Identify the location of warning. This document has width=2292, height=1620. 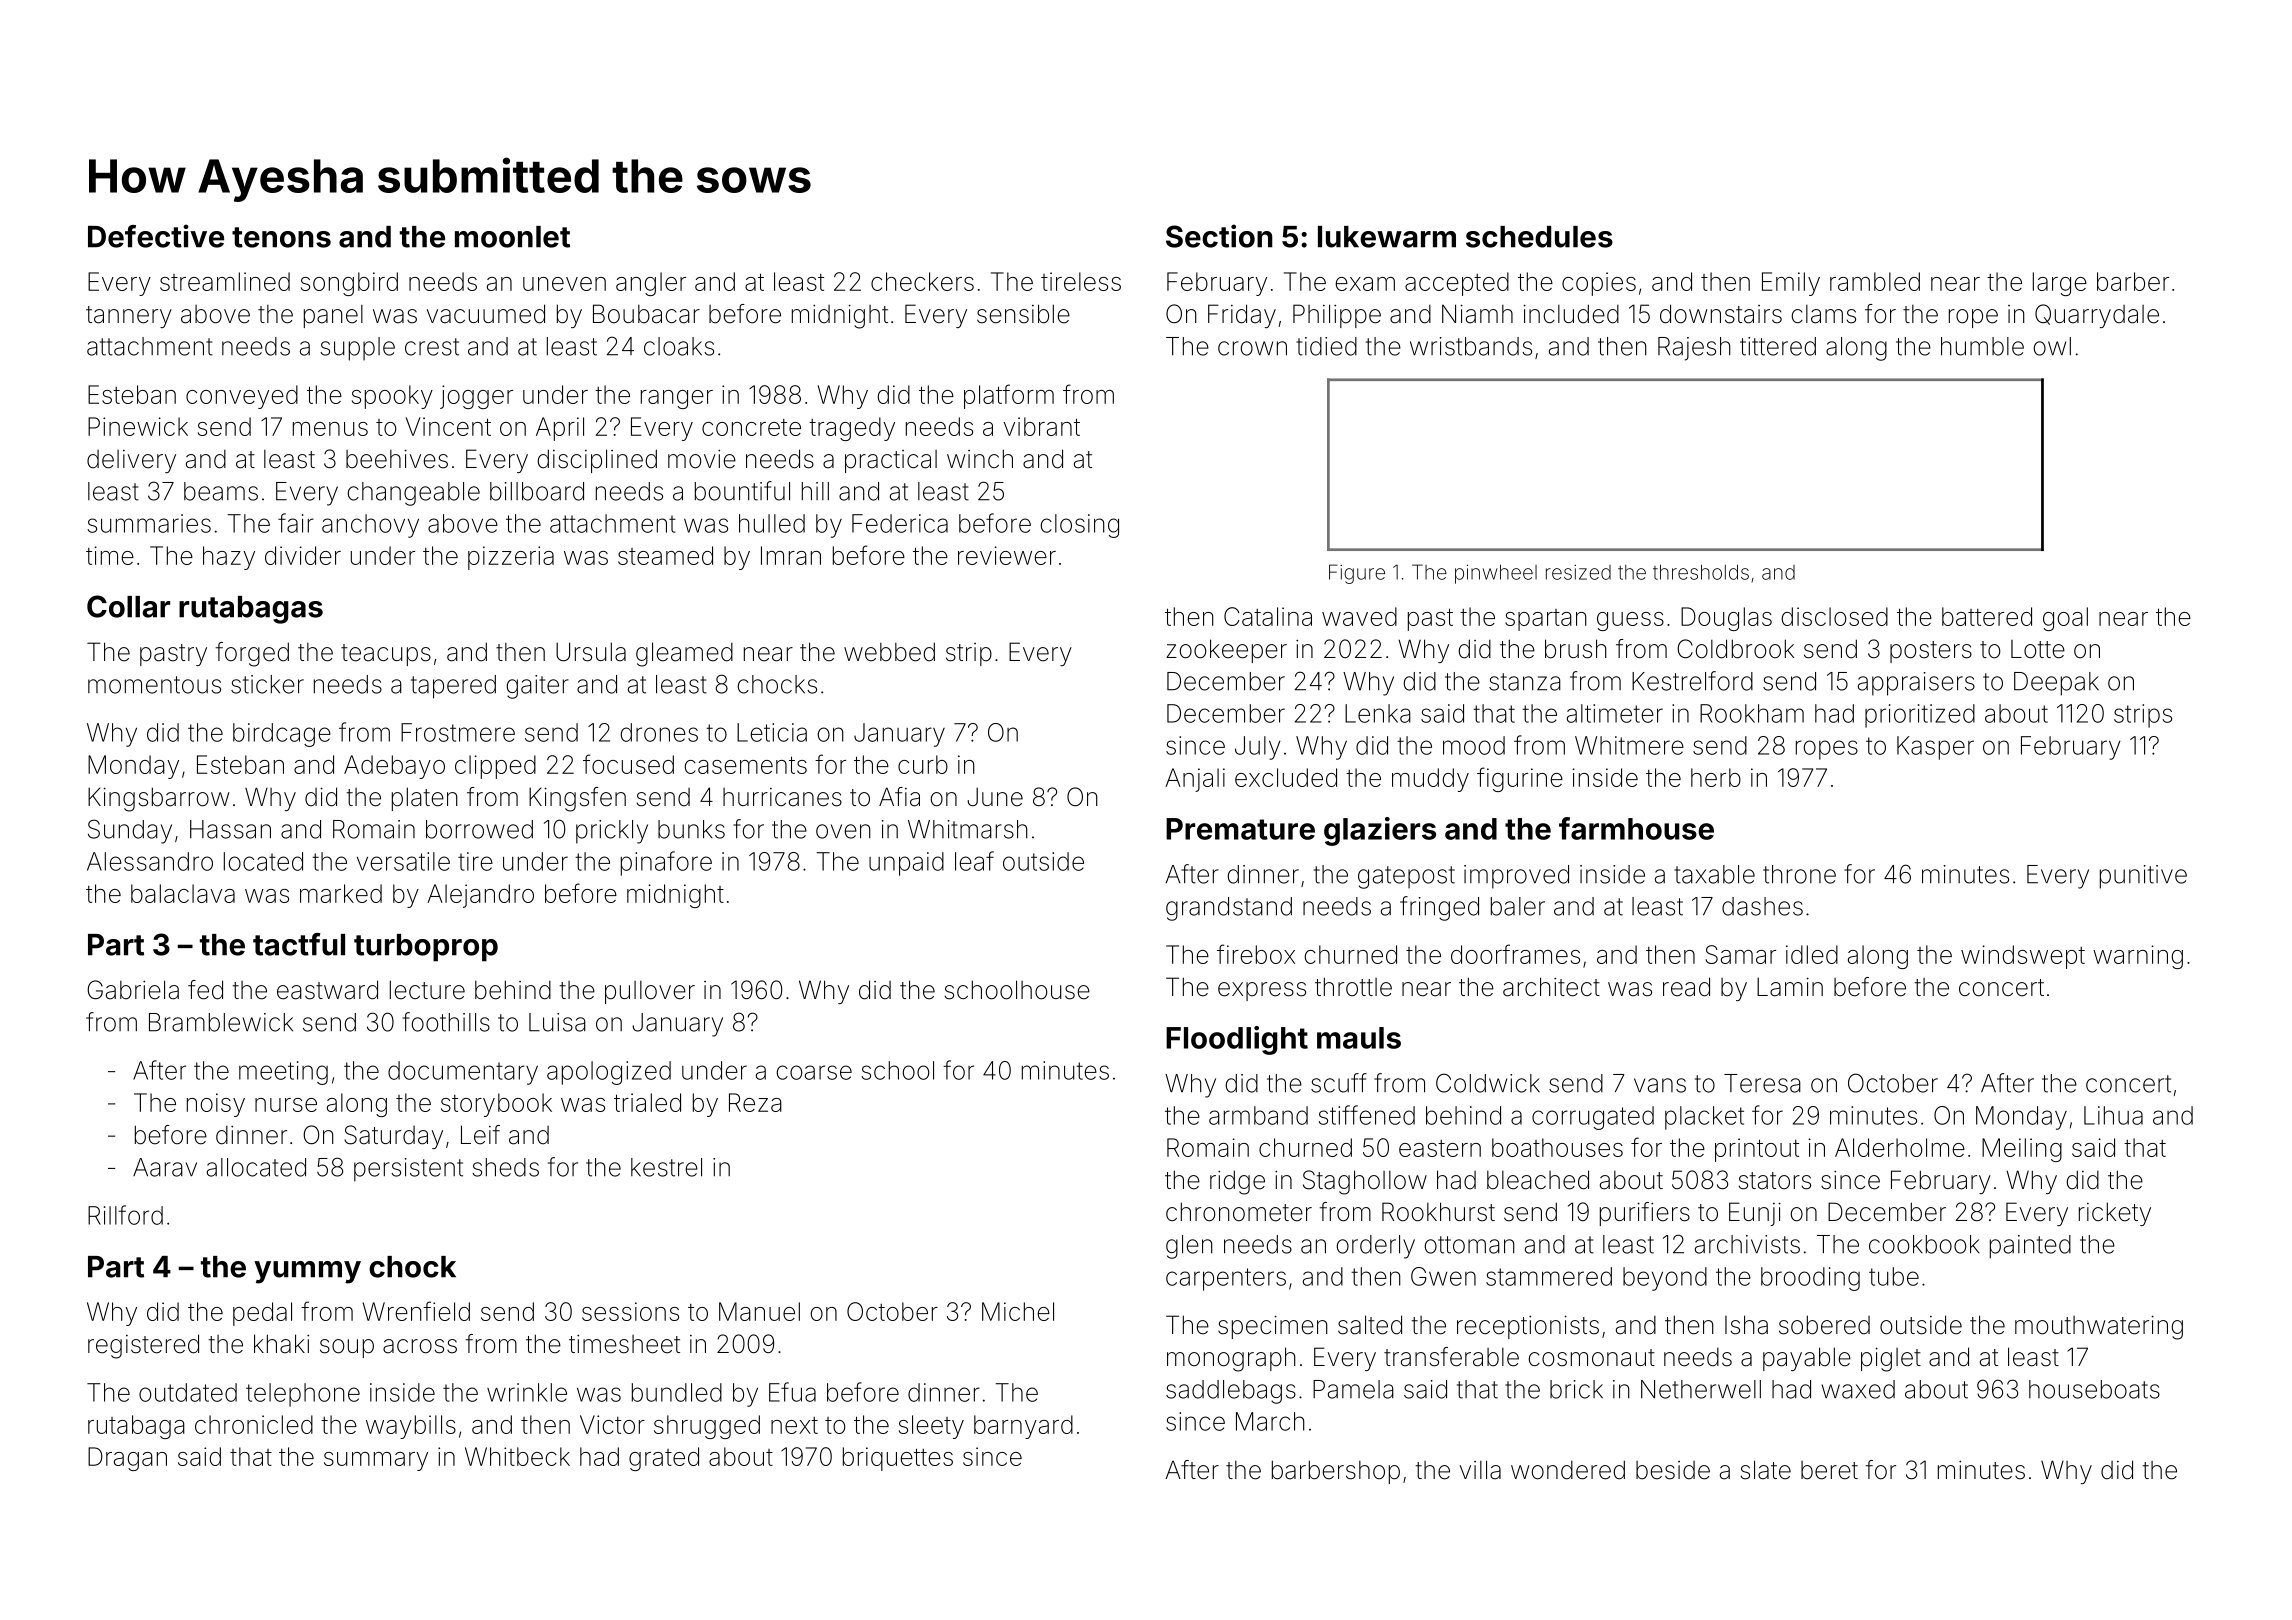
(2138, 957).
